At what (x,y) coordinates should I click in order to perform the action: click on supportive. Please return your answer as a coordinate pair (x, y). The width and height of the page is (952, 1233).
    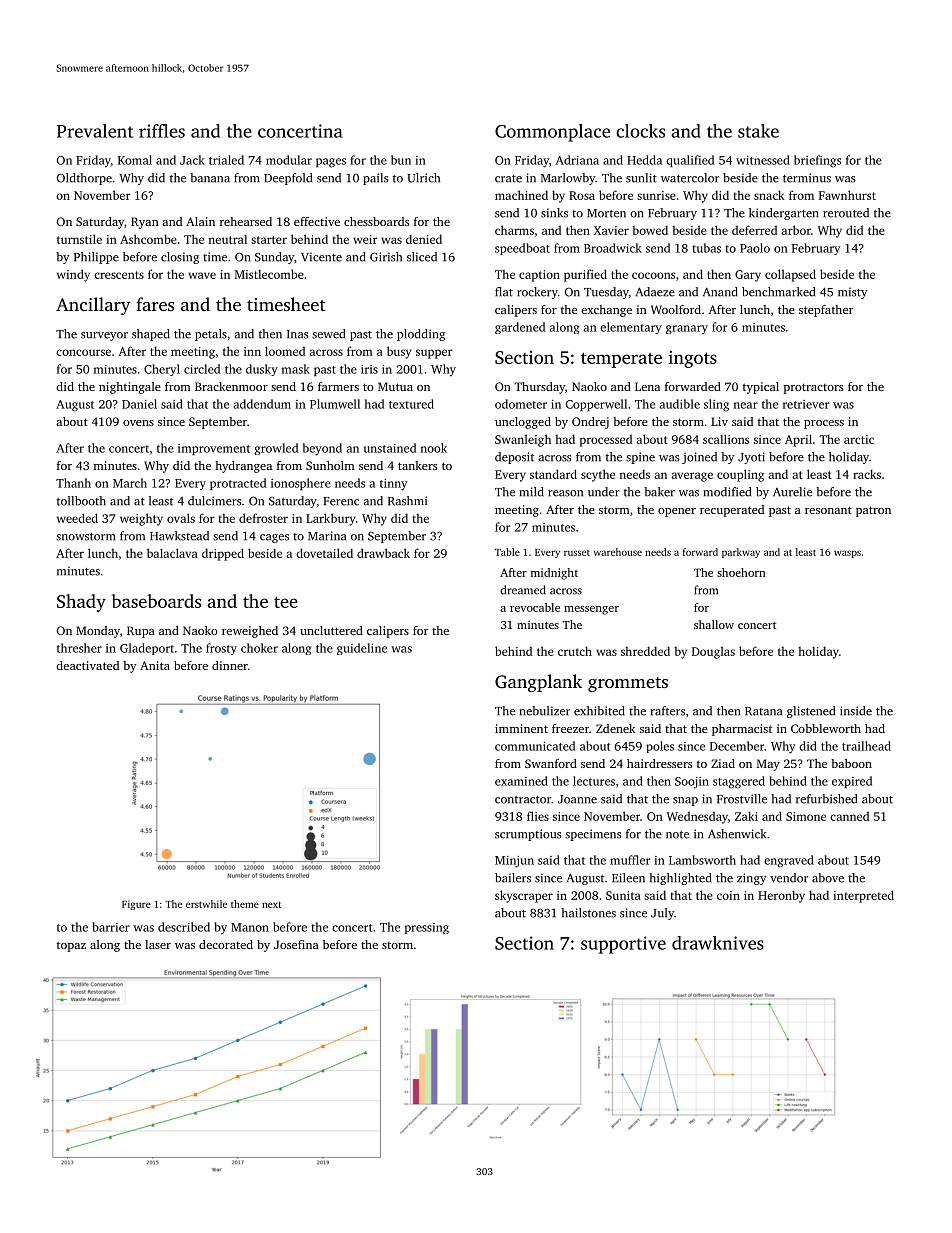
    Looking at the image, I should click on (623, 945).
